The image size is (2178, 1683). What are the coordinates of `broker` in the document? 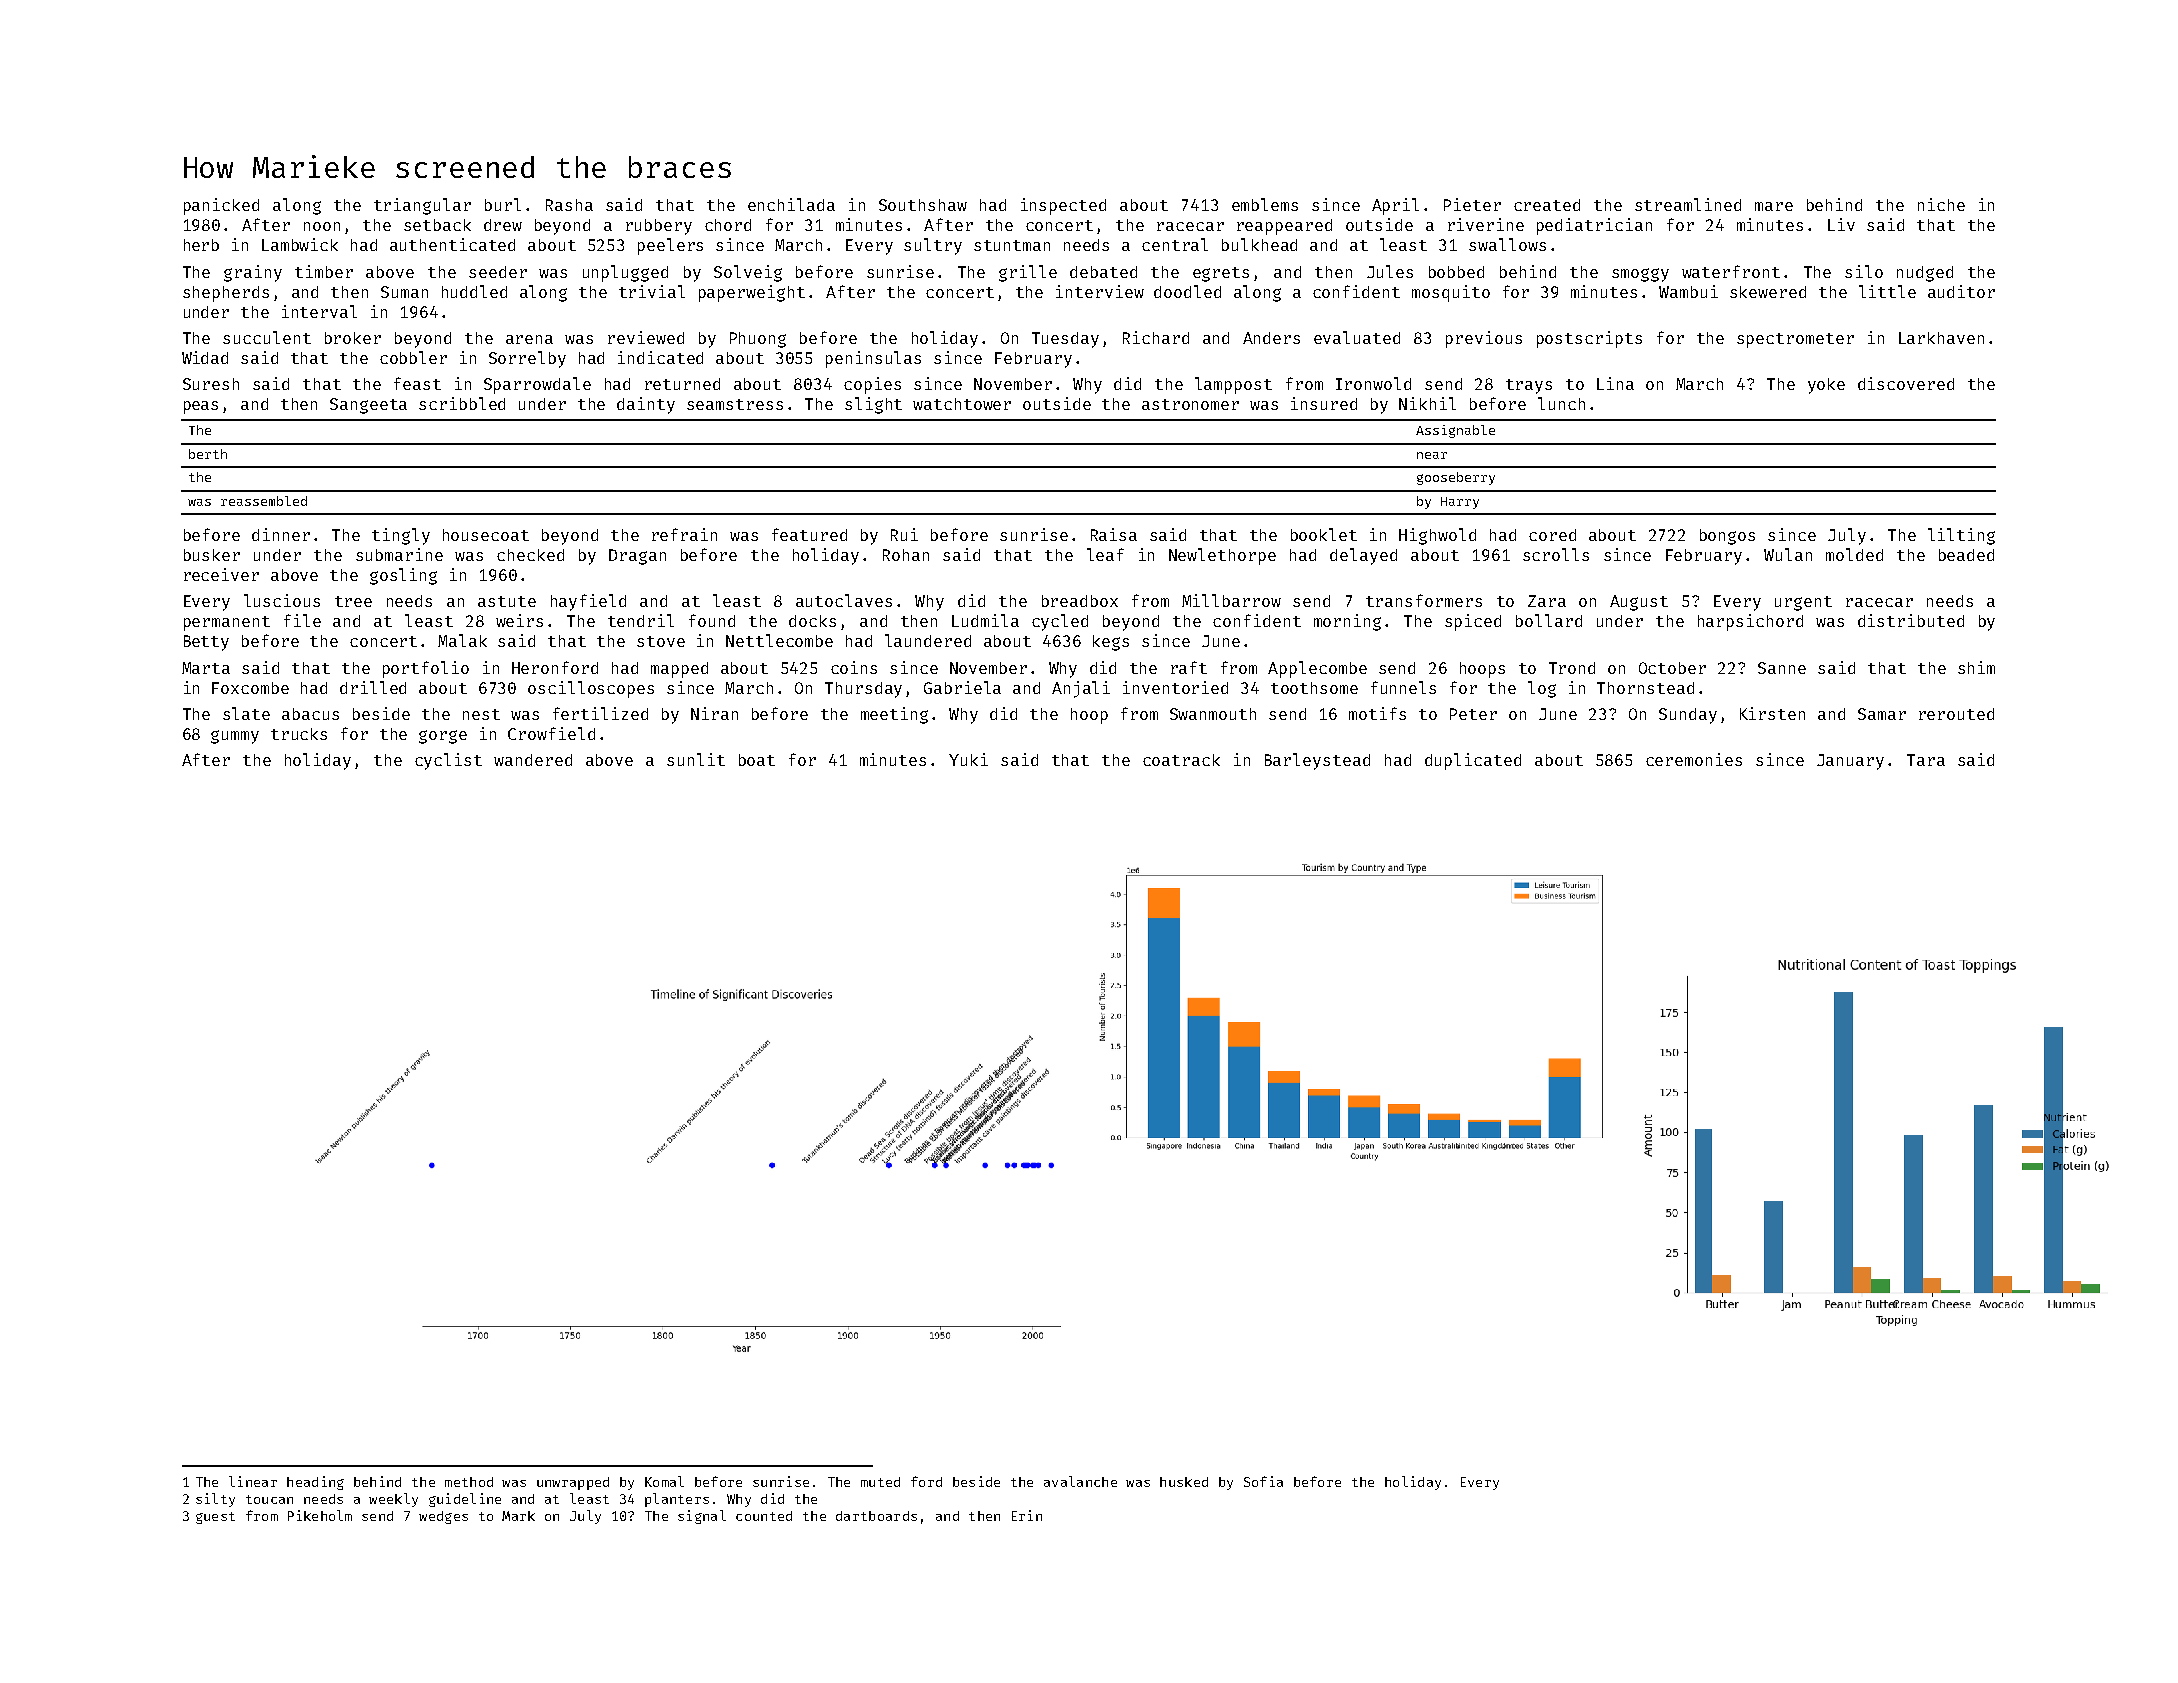 It's located at (353, 338).
